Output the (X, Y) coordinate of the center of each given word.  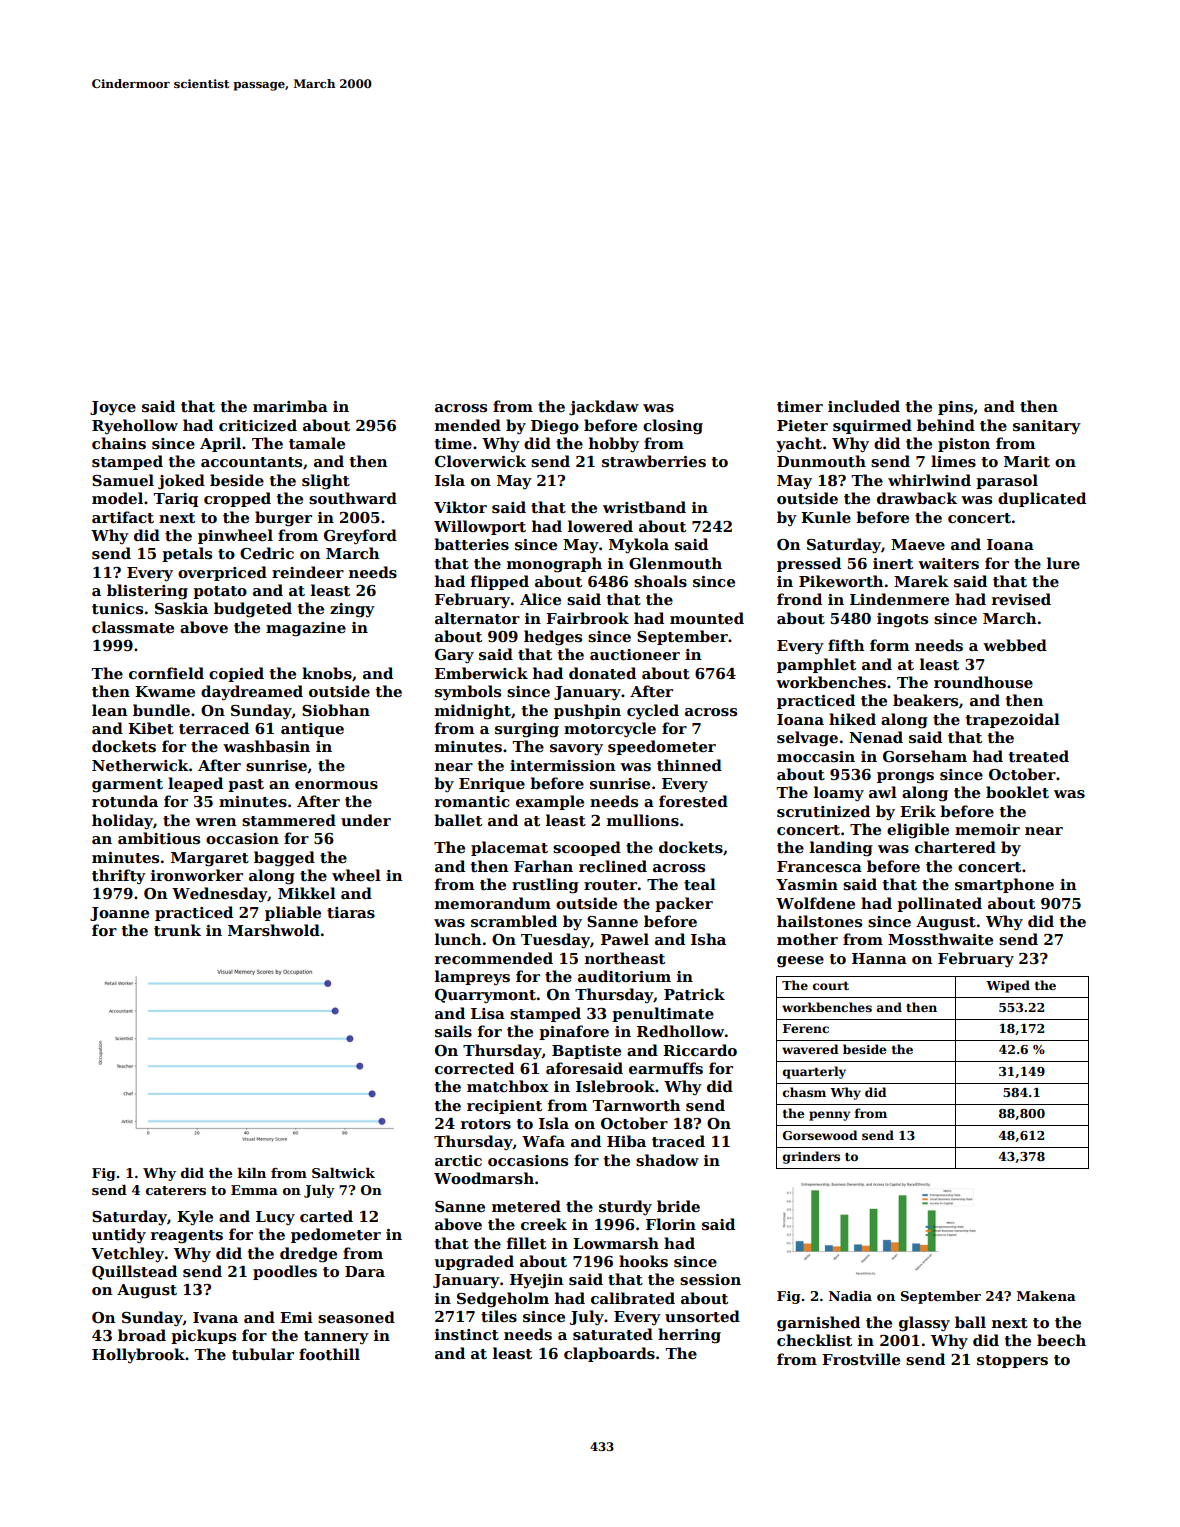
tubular (263, 1354)
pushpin (587, 711)
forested (693, 801)
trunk (177, 930)
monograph (554, 565)
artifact (123, 517)
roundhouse (983, 682)
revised (1021, 599)
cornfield (166, 673)
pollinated (939, 904)
